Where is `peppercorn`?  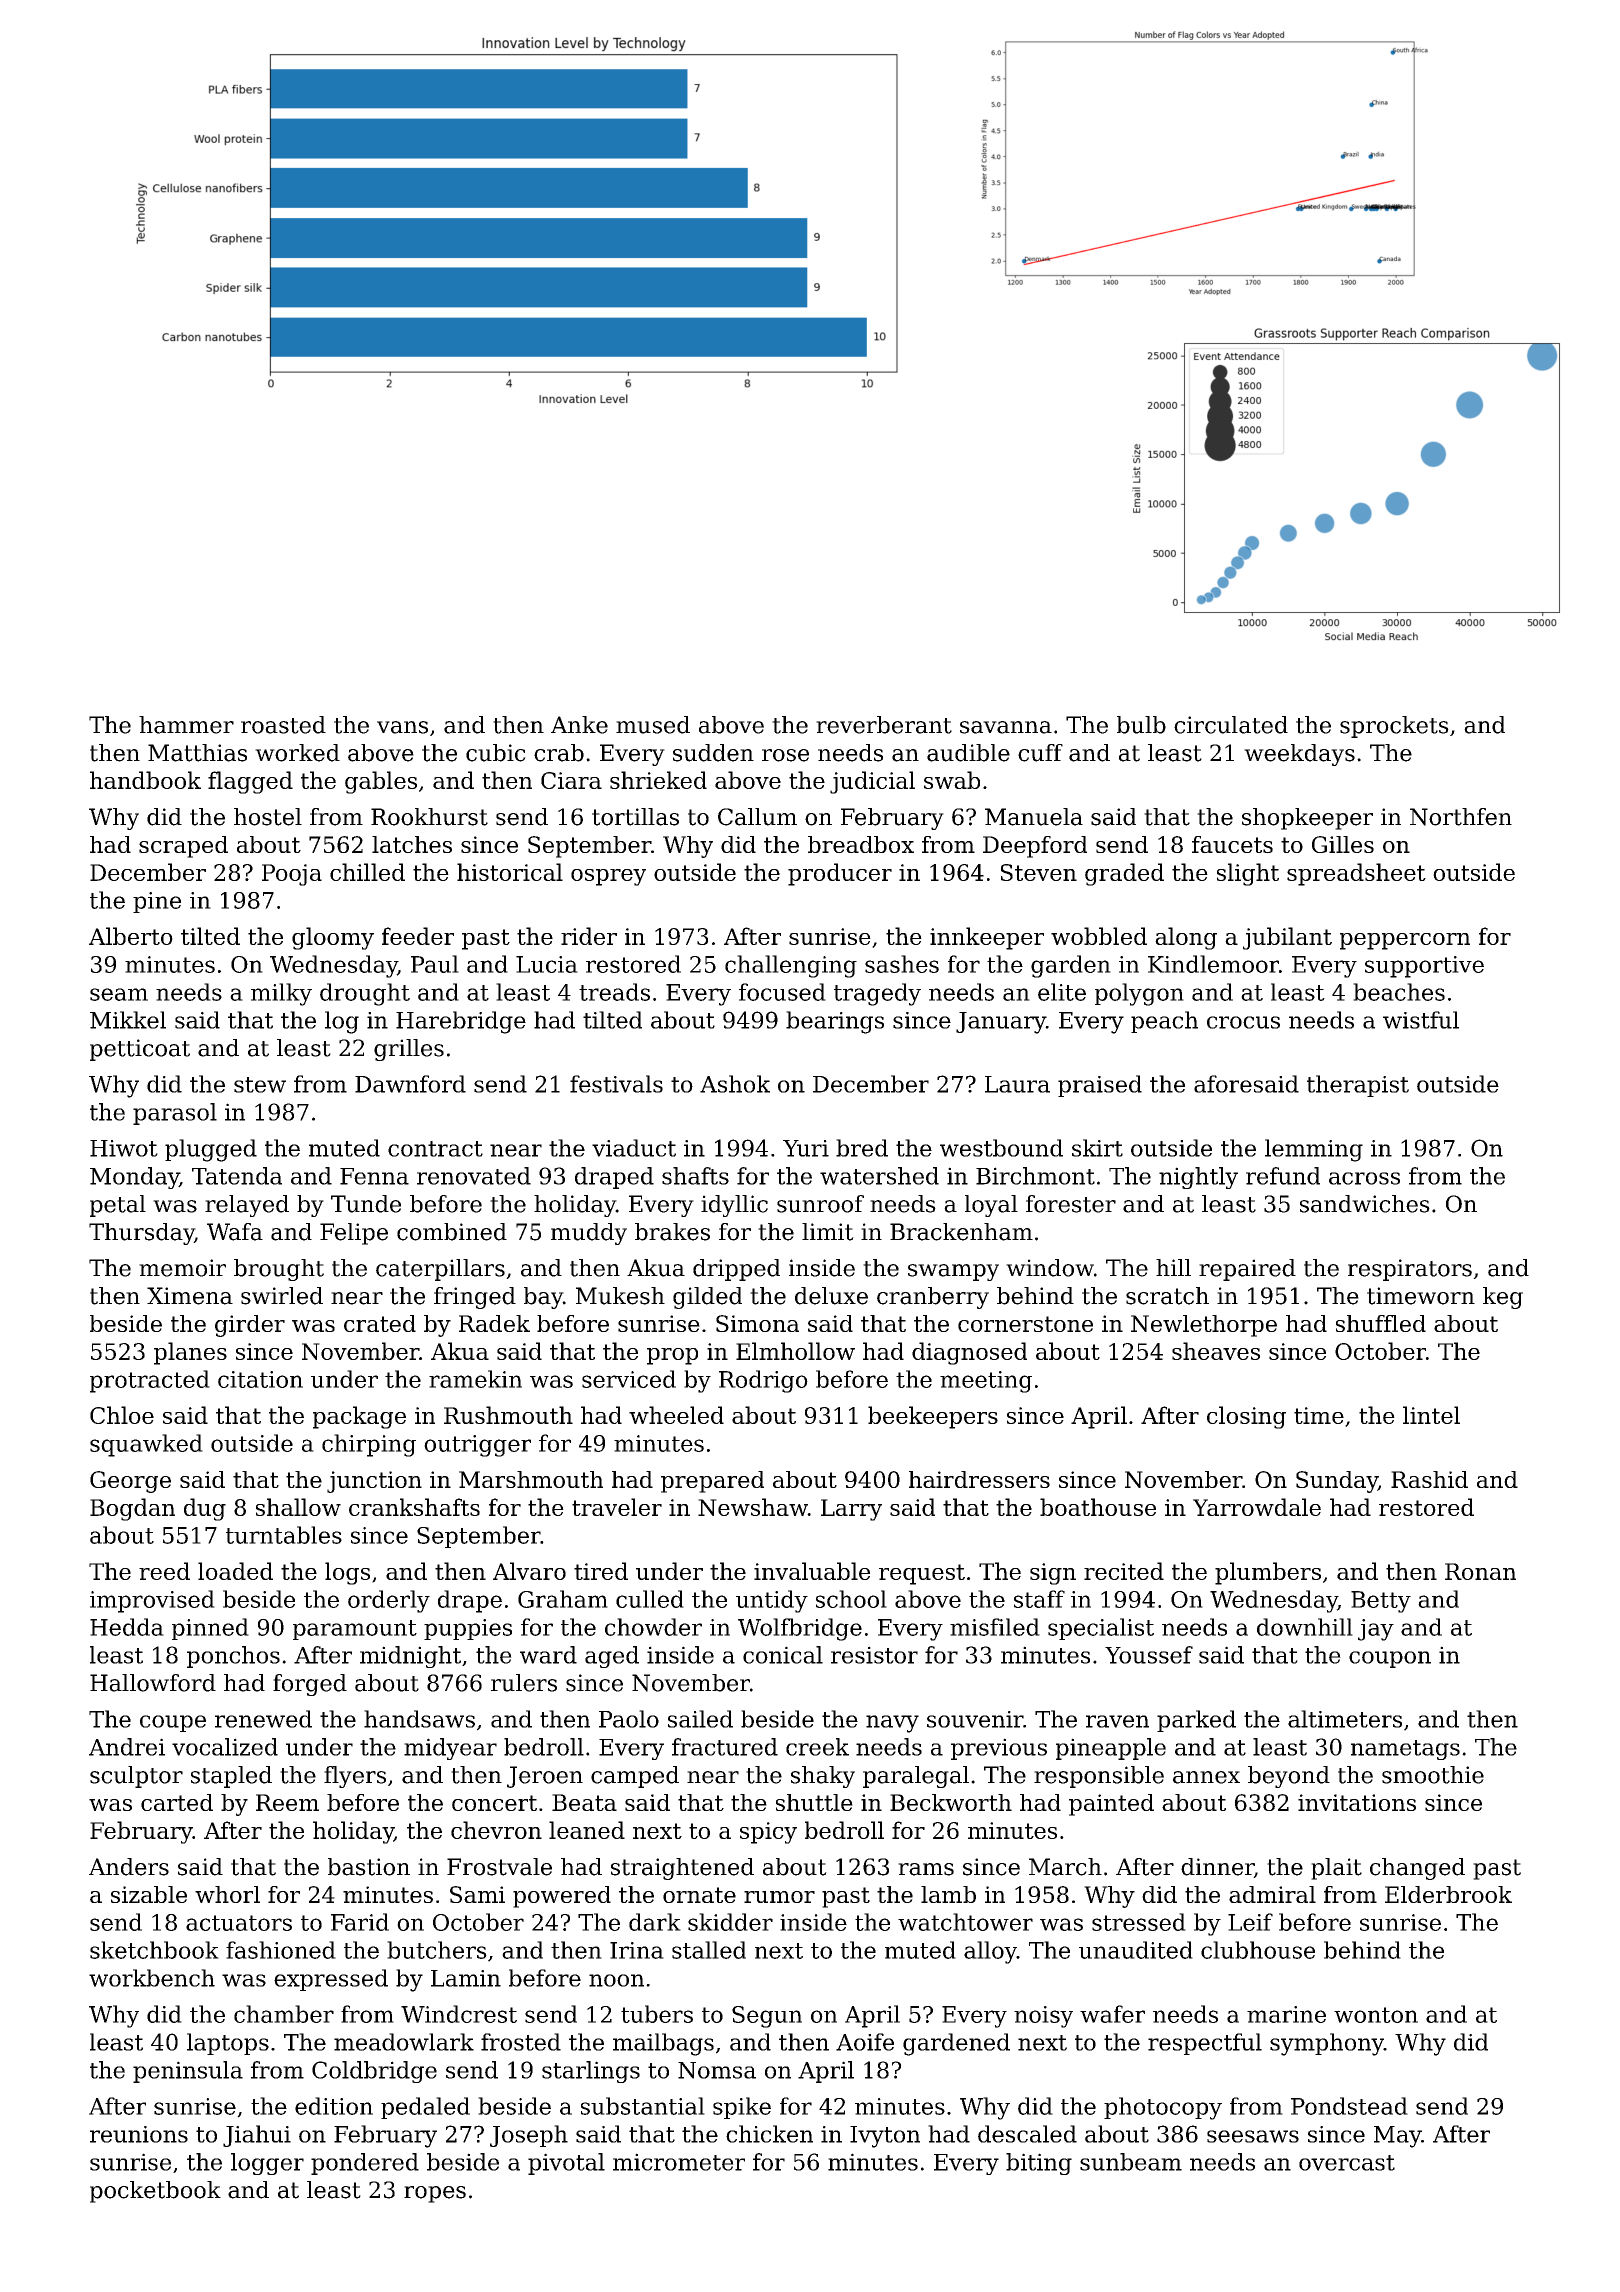 peppercorn is located at coordinates (1405, 941).
